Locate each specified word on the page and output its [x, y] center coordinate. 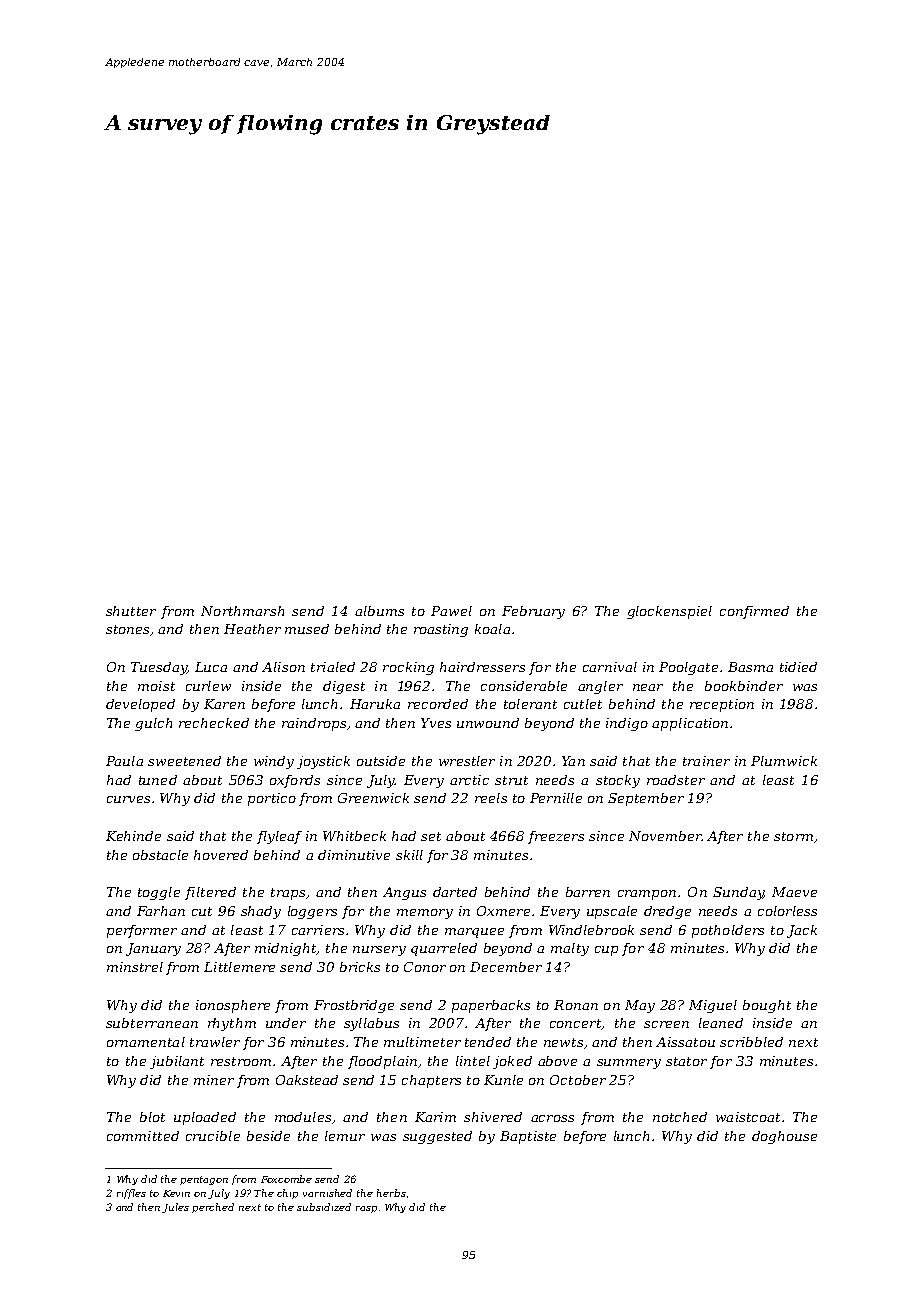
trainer [706, 761]
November [665, 836]
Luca [211, 667]
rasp [366, 1209]
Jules [175, 1208]
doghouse [784, 1137]
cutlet [583, 704]
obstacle [160, 855]
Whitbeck [354, 836]
